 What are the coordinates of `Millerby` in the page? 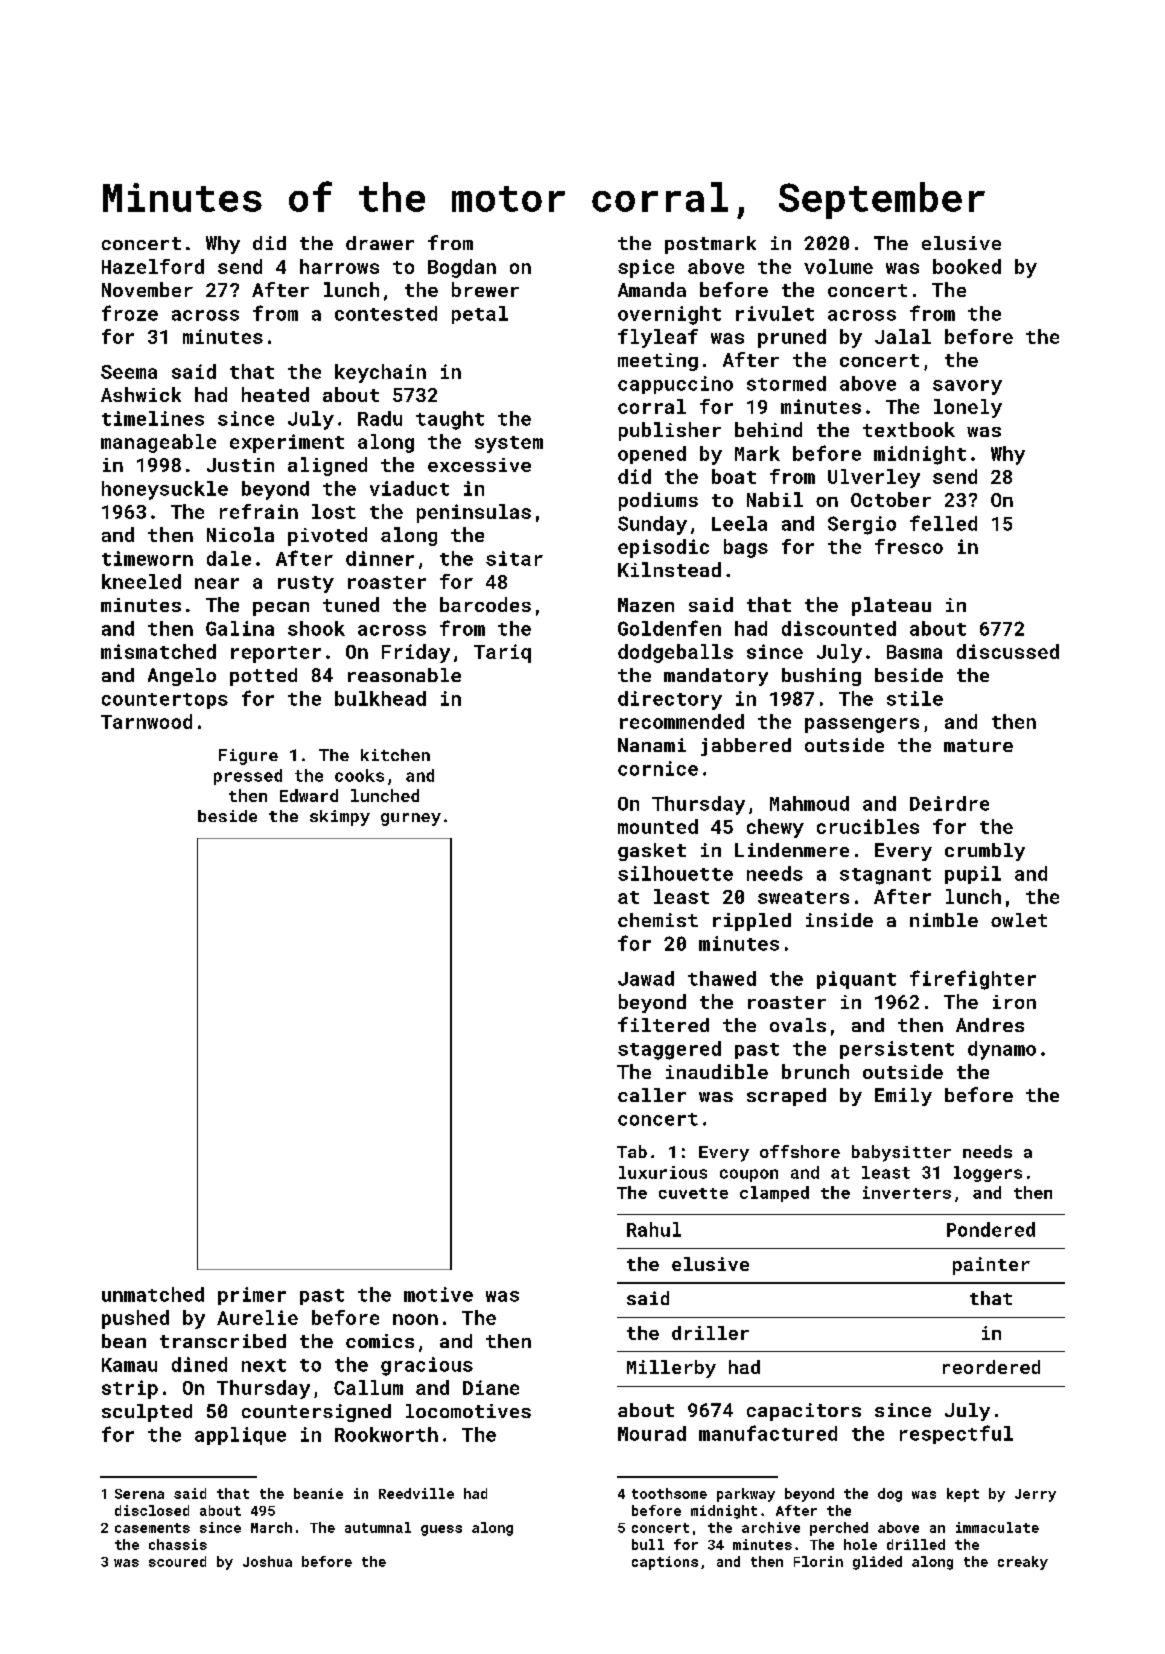 It's located at (671, 1369).
